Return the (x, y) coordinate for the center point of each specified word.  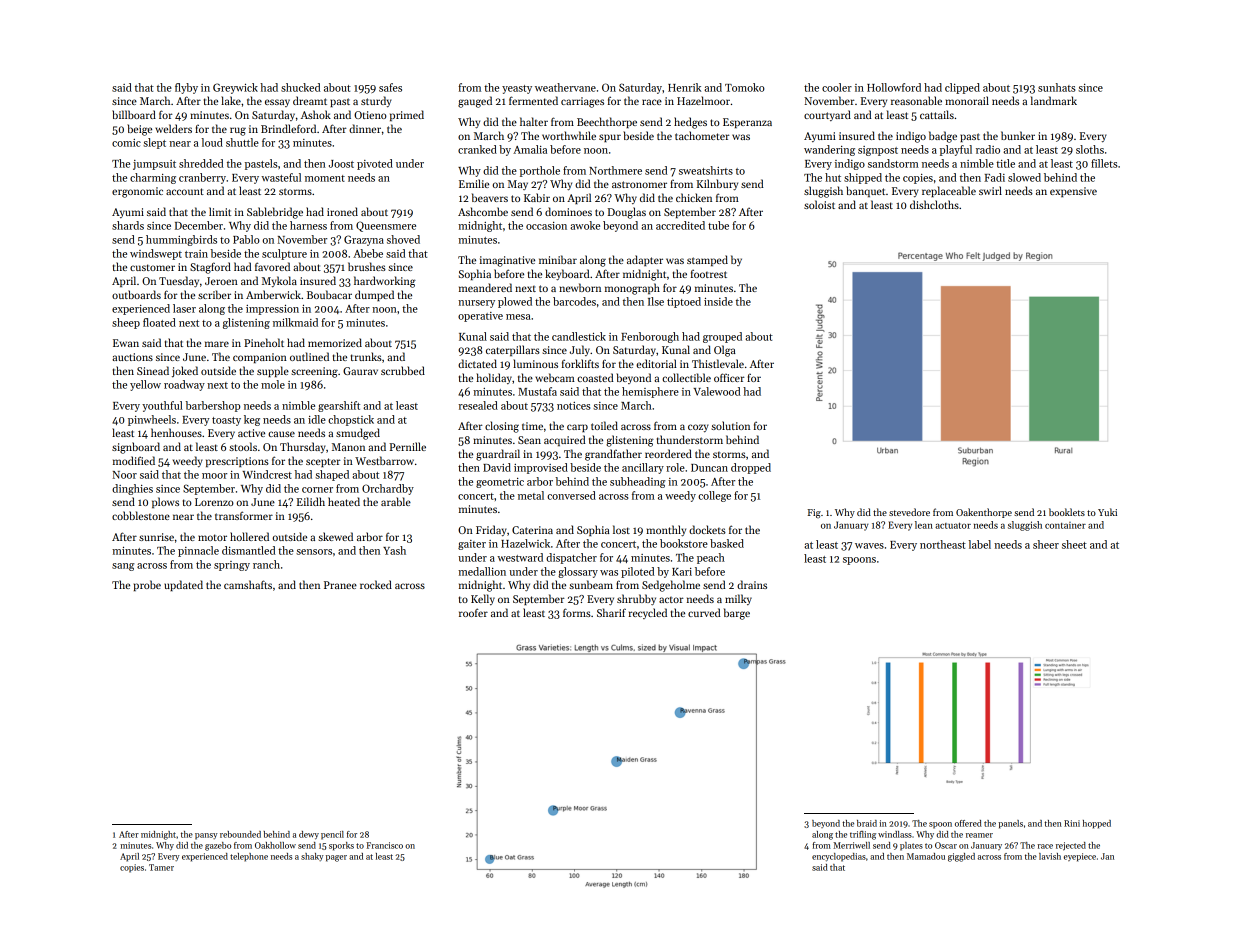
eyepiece (1080, 857)
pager (336, 858)
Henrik (684, 87)
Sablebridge (275, 213)
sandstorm (893, 163)
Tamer (161, 867)
